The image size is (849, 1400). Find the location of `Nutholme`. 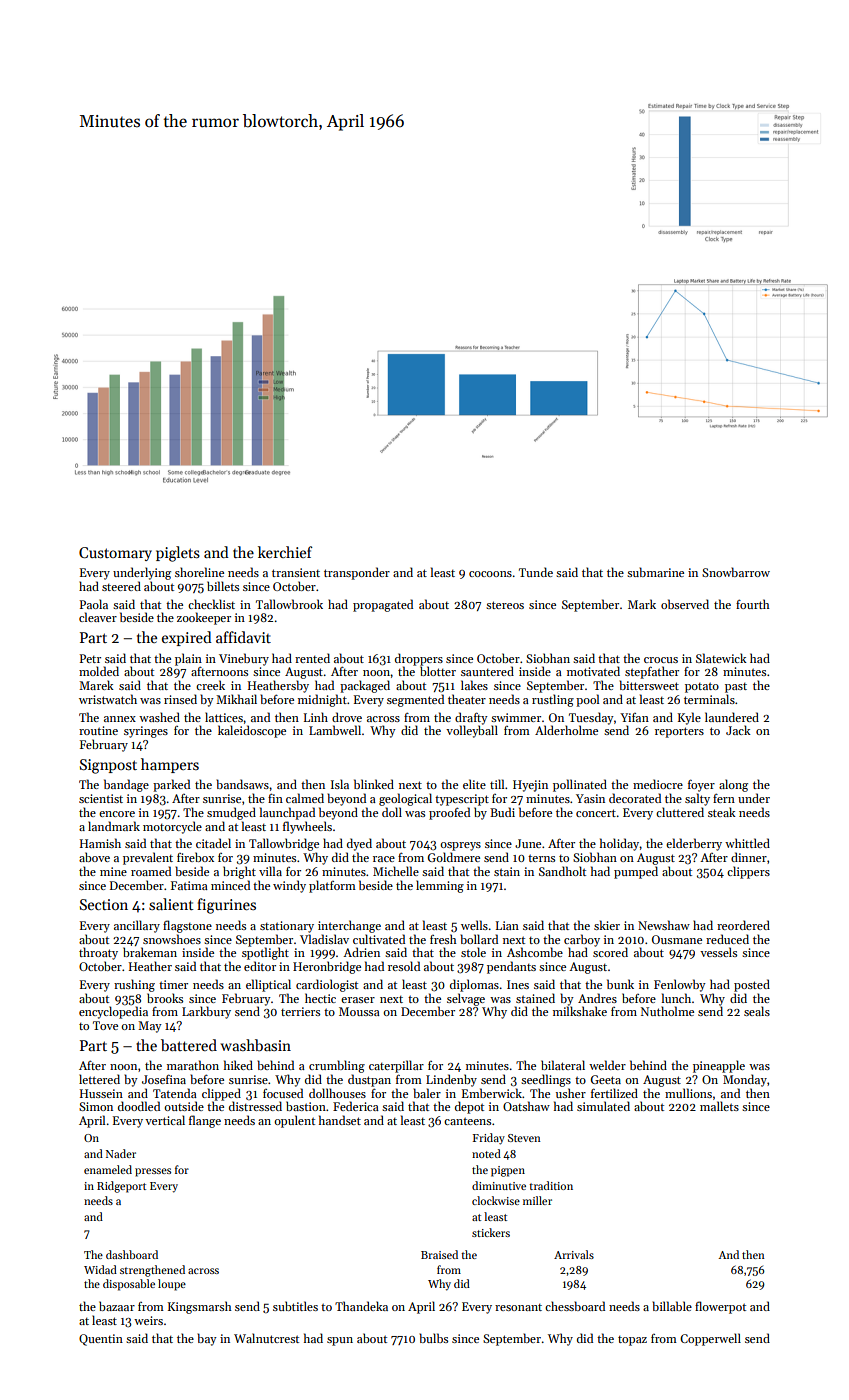

Nutholme is located at coordinates (667, 1011).
